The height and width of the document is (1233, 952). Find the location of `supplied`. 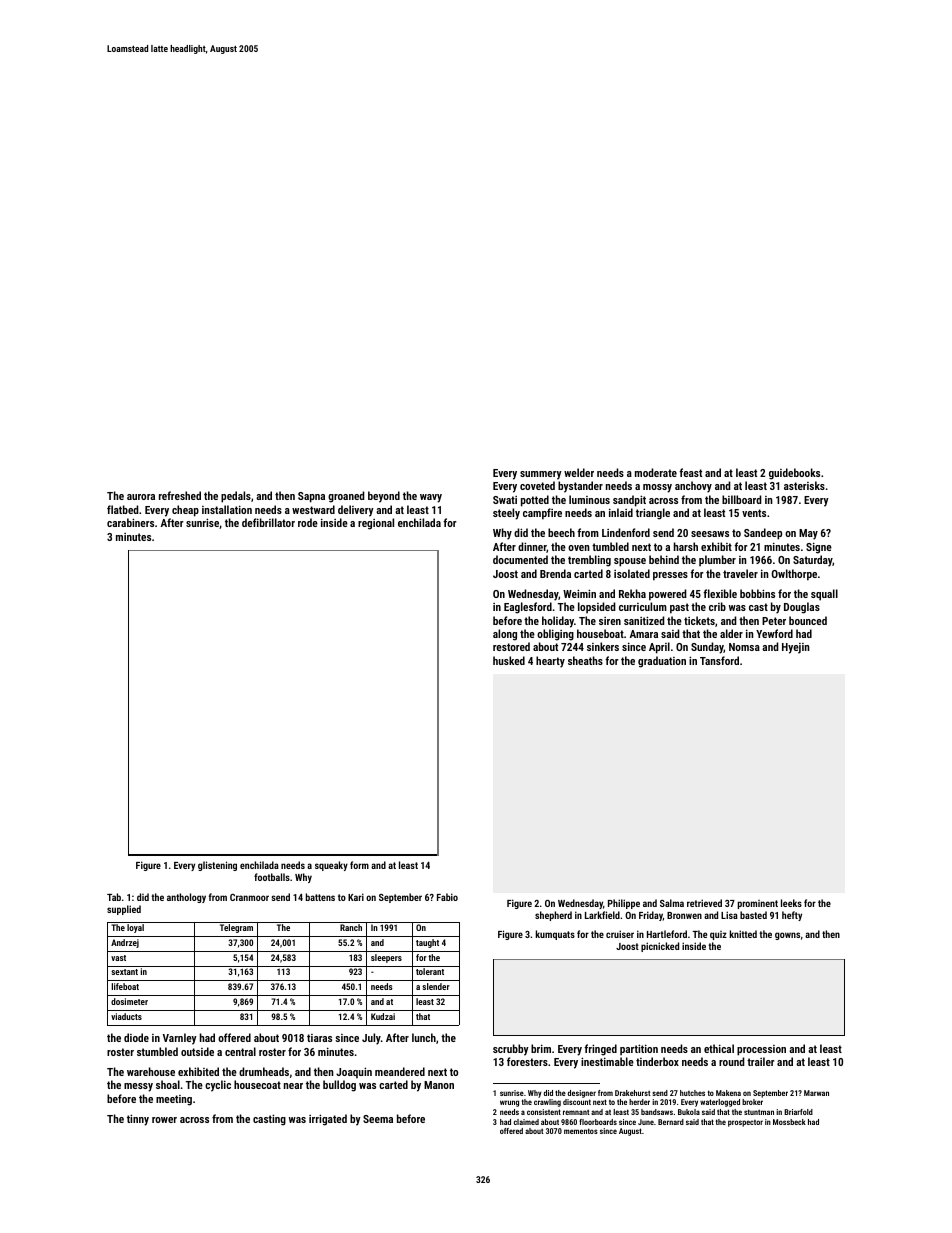

supplied is located at coordinates (124, 910).
